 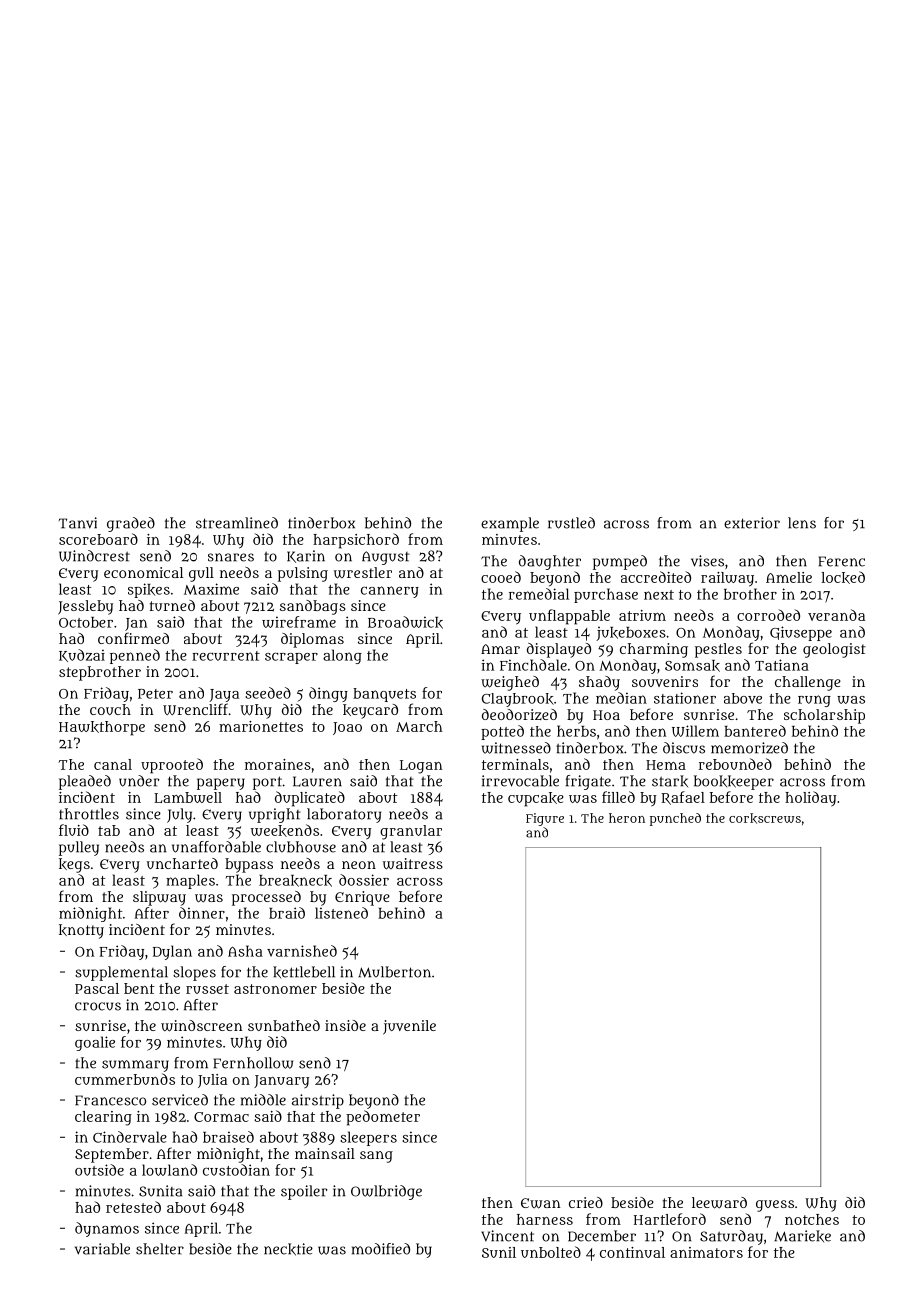 I want to click on knotty, so click(x=81, y=931).
